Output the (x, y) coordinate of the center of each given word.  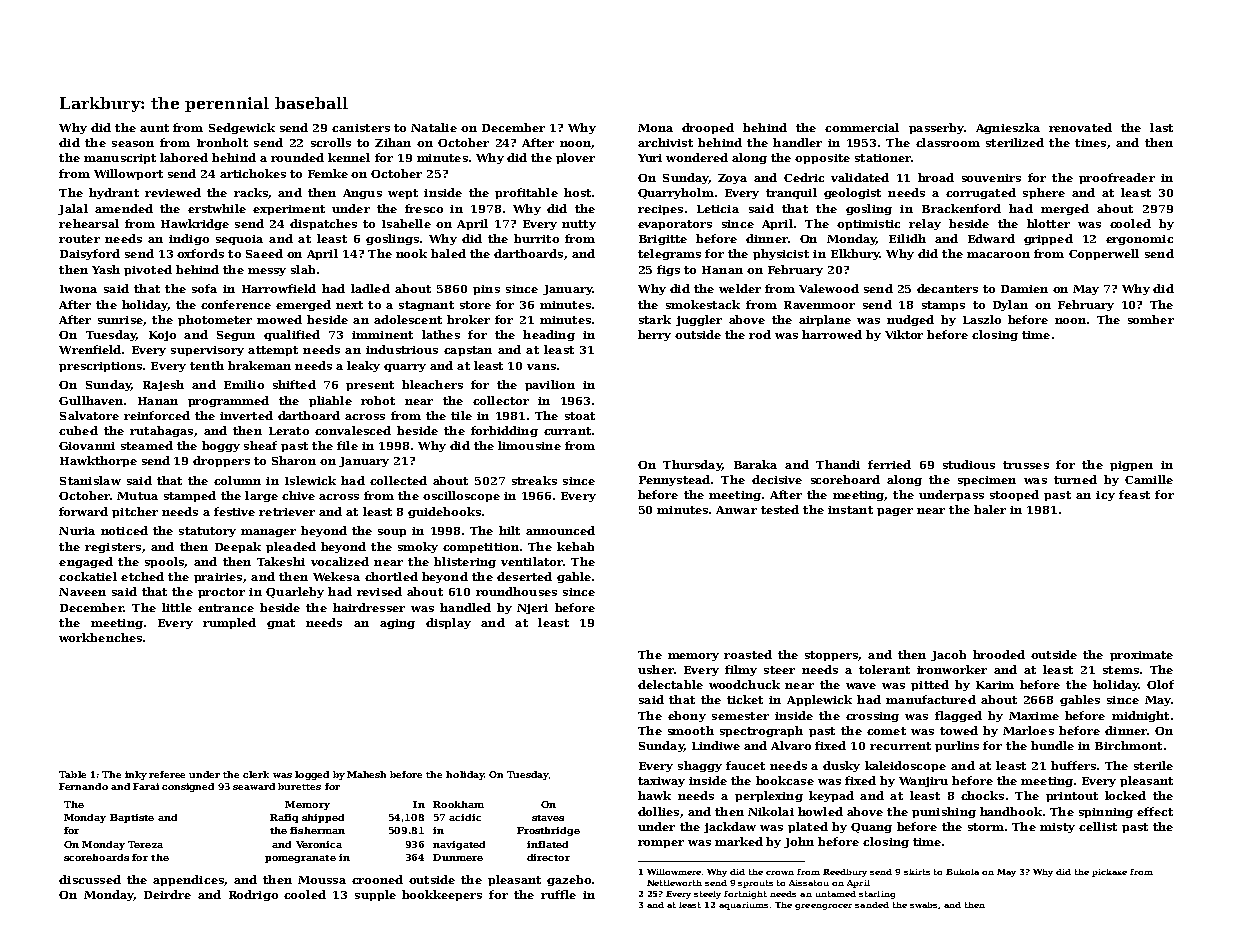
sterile (1153, 765)
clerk (256, 774)
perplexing (769, 796)
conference (236, 304)
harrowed (832, 334)
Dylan (1010, 305)
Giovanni (87, 446)
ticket (745, 699)
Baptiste (132, 818)
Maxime (1034, 716)
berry (654, 335)
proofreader (1117, 178)
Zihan (393, 142)
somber (1151, 319)
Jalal (73, 209)
